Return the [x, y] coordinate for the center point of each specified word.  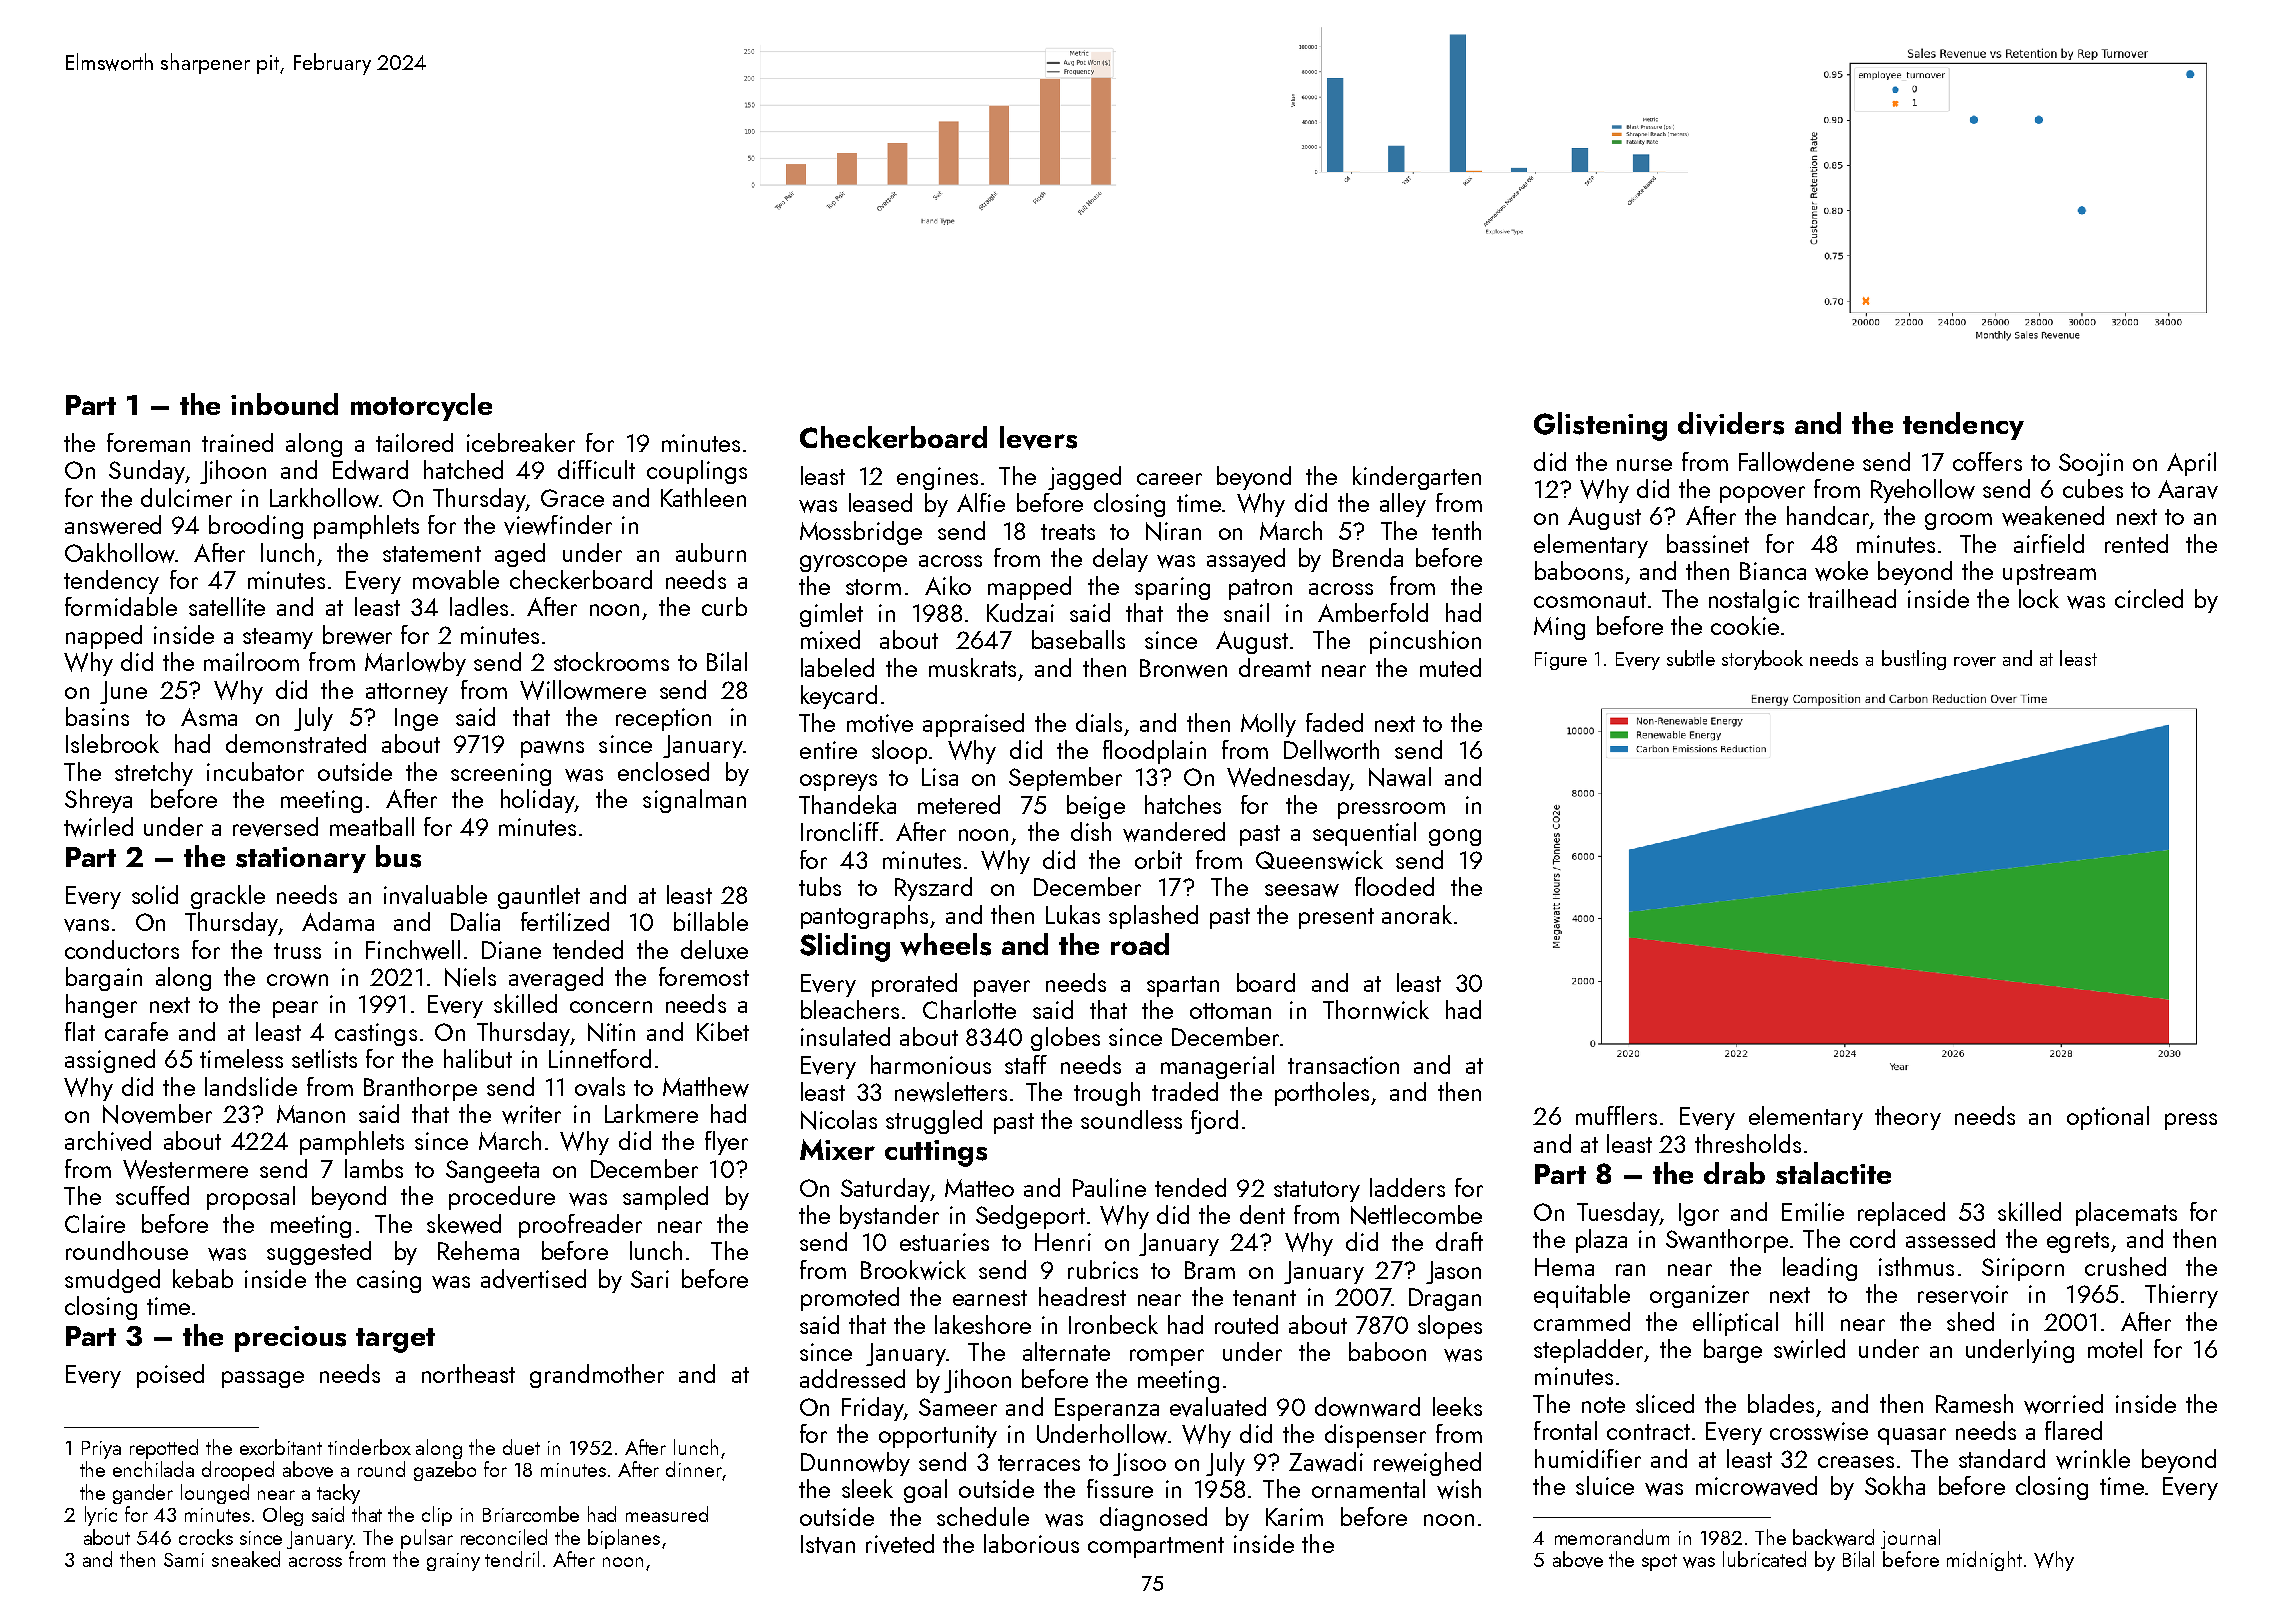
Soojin [2091, 464]
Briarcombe [531, 1514]
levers [1038, 438]
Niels [470, 977]
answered [113, 525]
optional [2108, 1118]
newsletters [951, 1092]
